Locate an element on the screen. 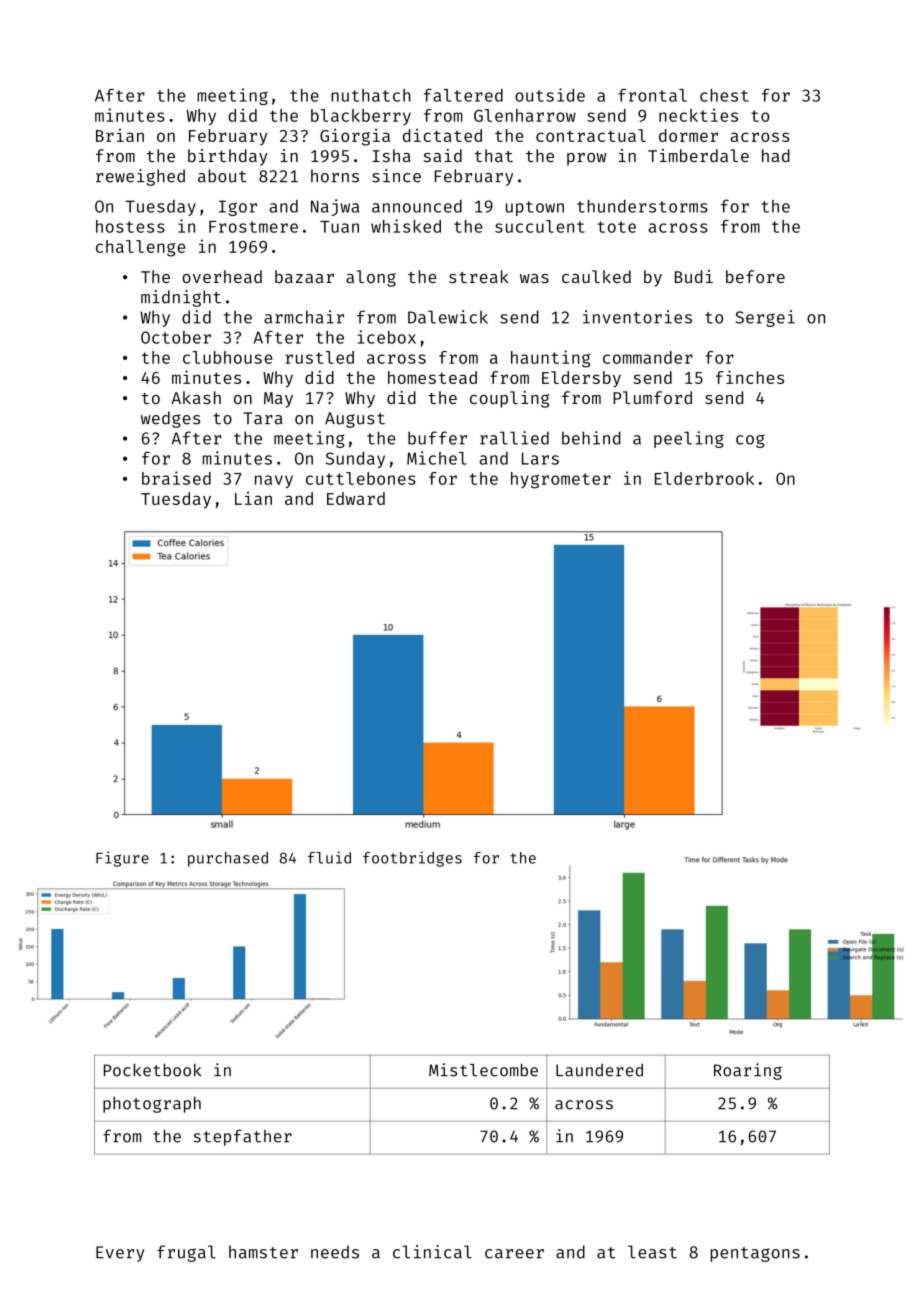 The height and width of the screenshot is (1308, 924). wedges is located at coordinates (170, 419).
